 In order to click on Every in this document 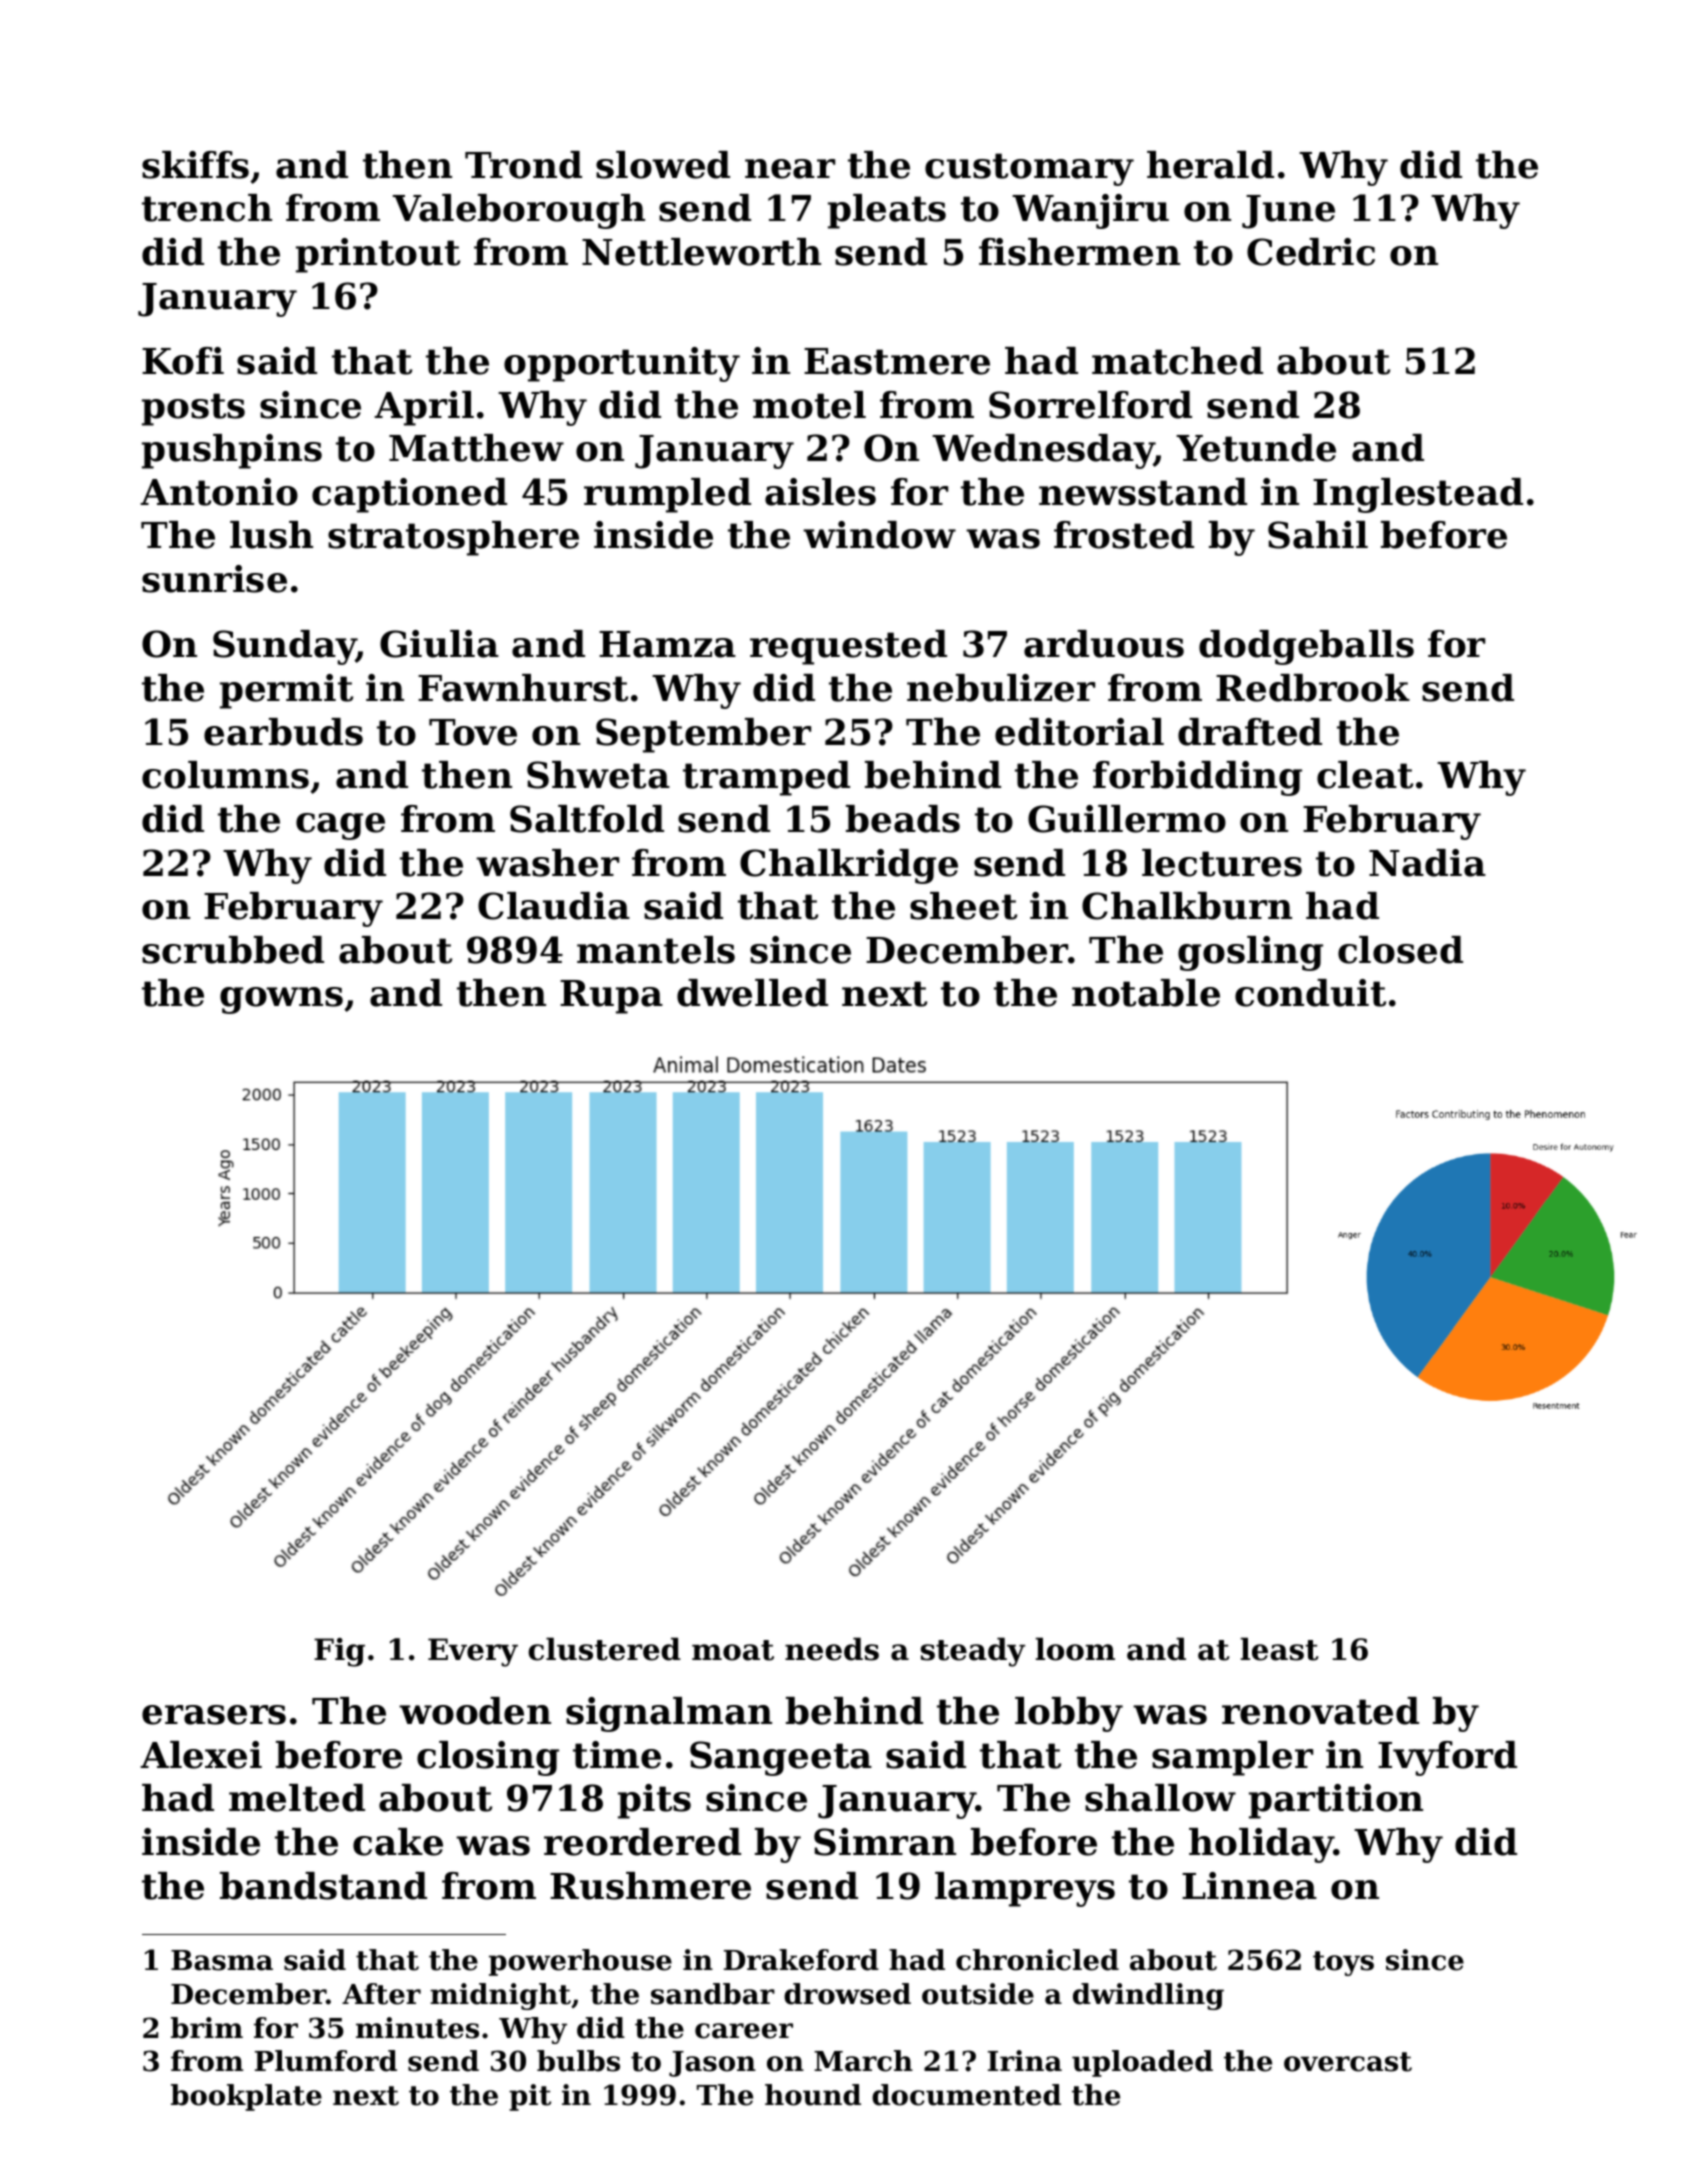, I will do `click(473, 1652)`.
